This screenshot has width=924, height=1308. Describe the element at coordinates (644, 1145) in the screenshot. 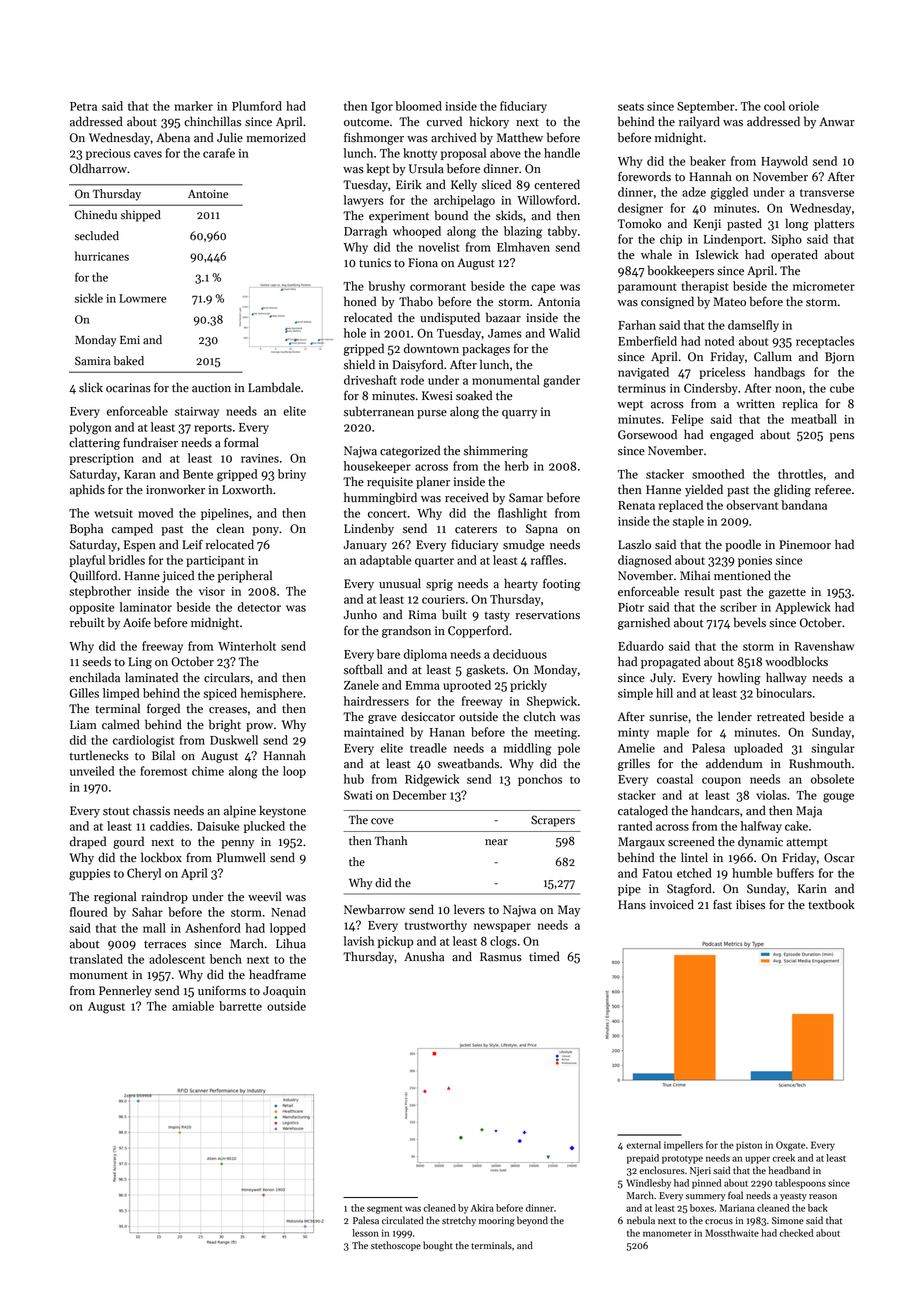

I see `external` at that location.
